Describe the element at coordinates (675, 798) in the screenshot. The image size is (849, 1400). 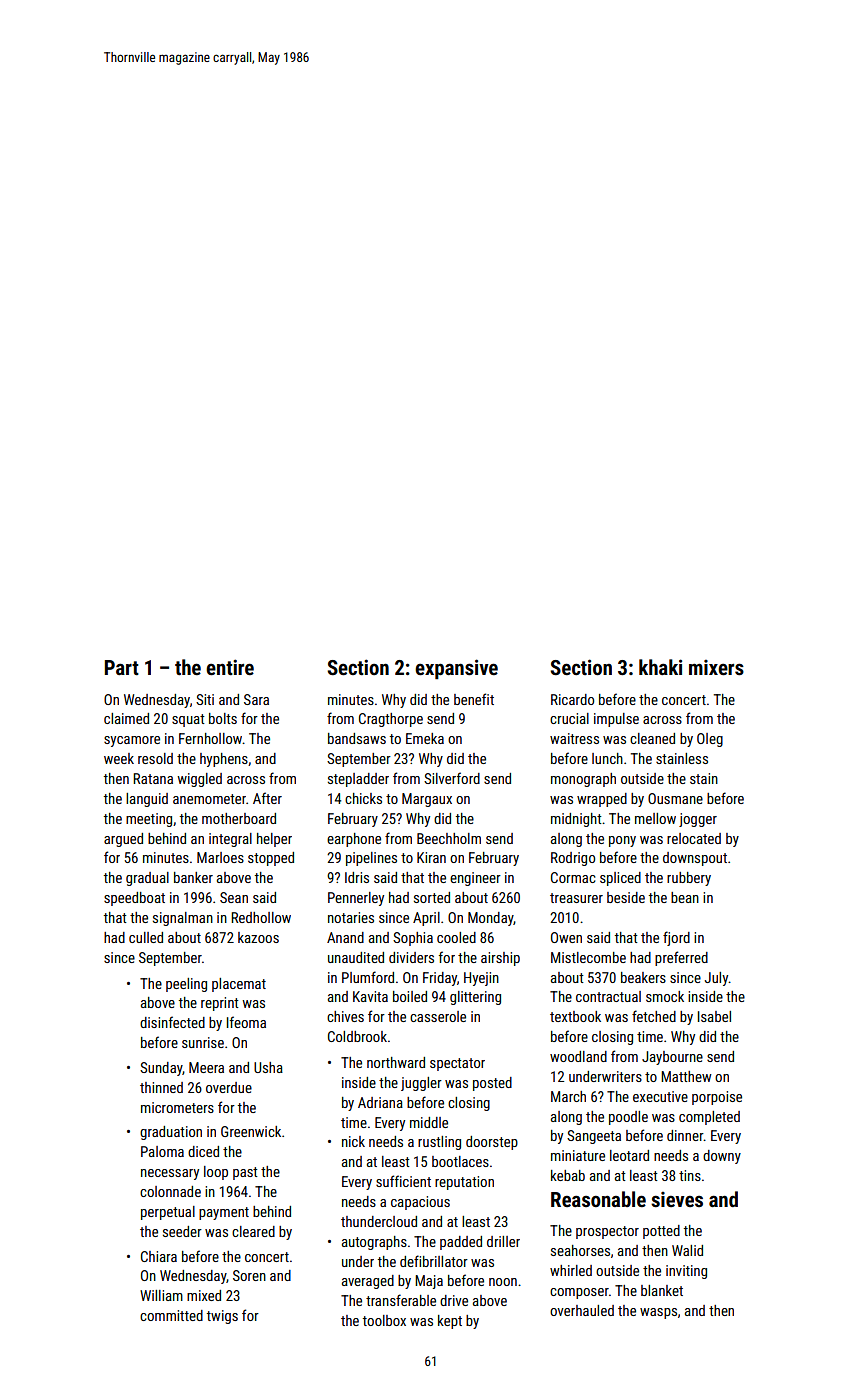
I see `Ousmane` at that location.
